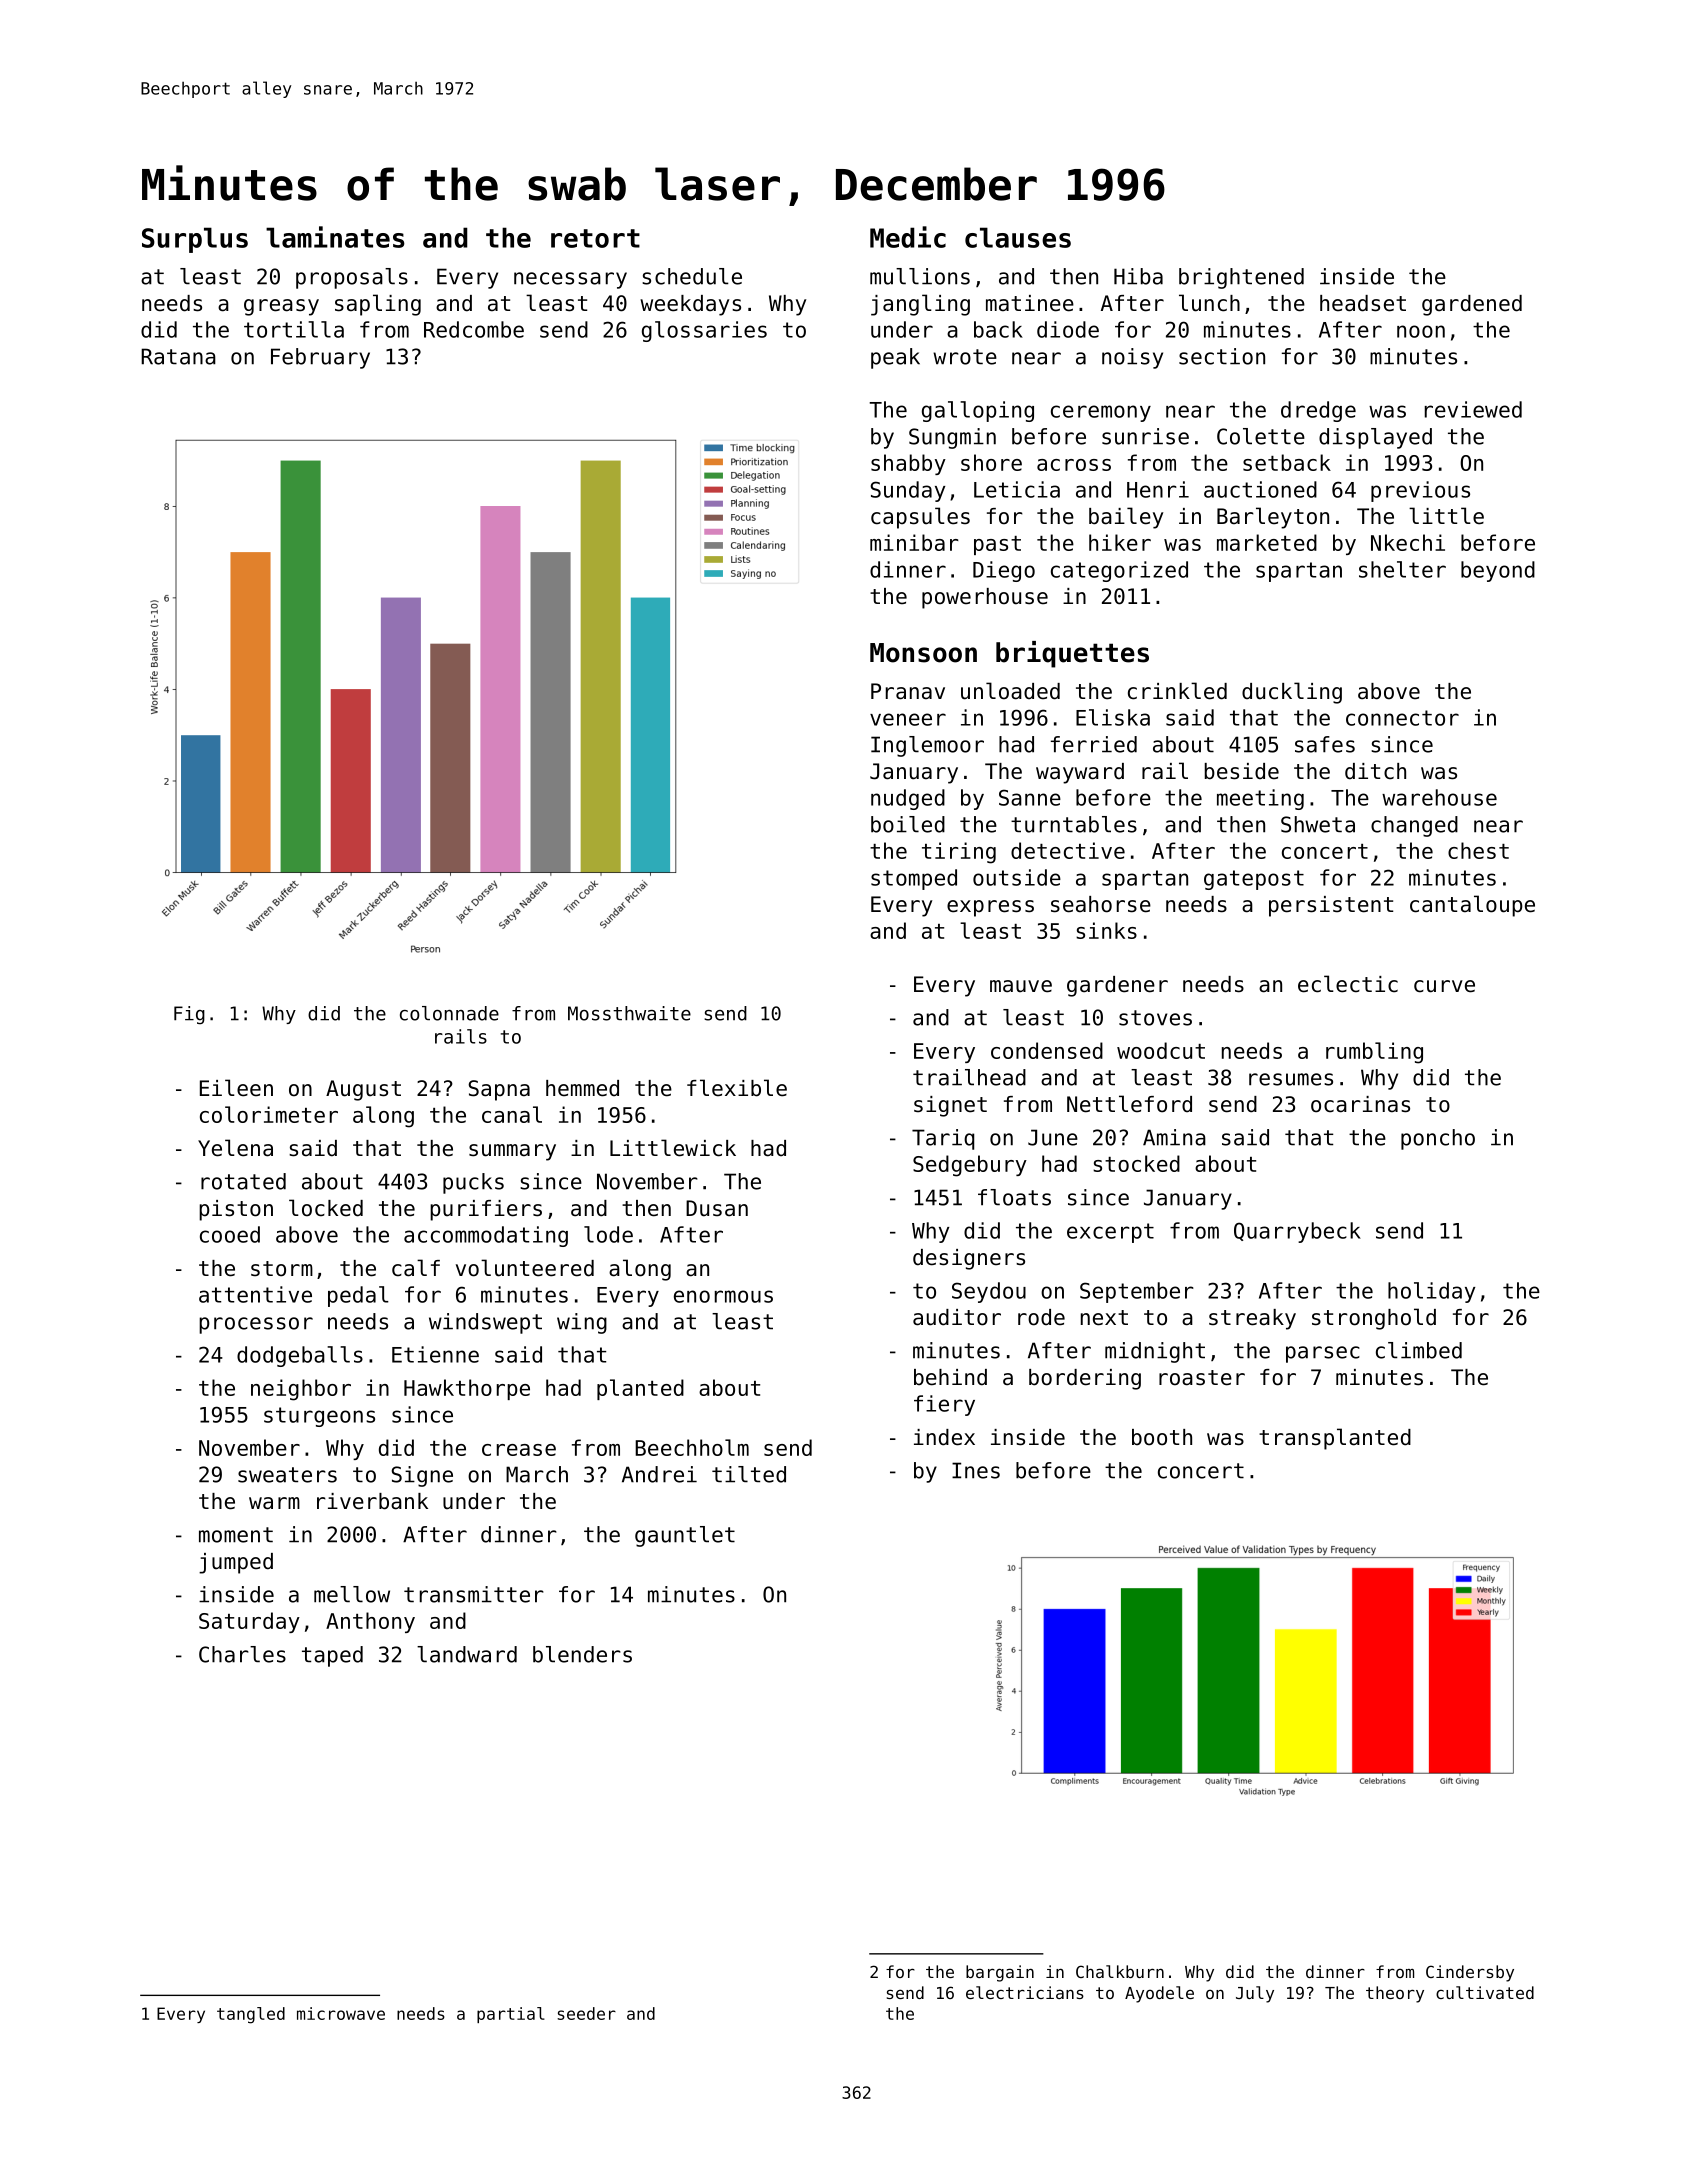  I want to click on electricians, so click(1025, 1992).
